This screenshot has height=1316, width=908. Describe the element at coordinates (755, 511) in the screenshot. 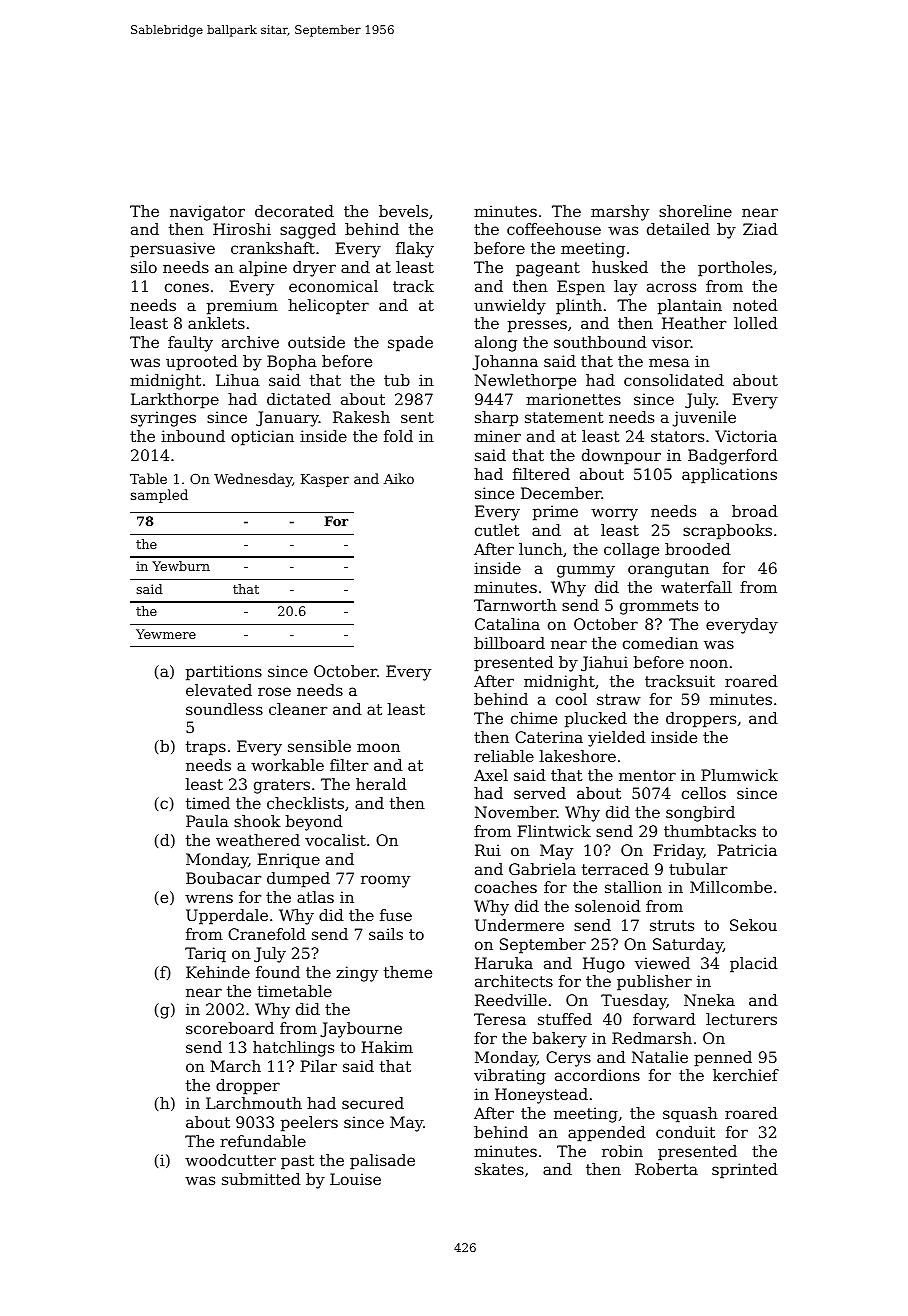

I see `broad` at that location.
